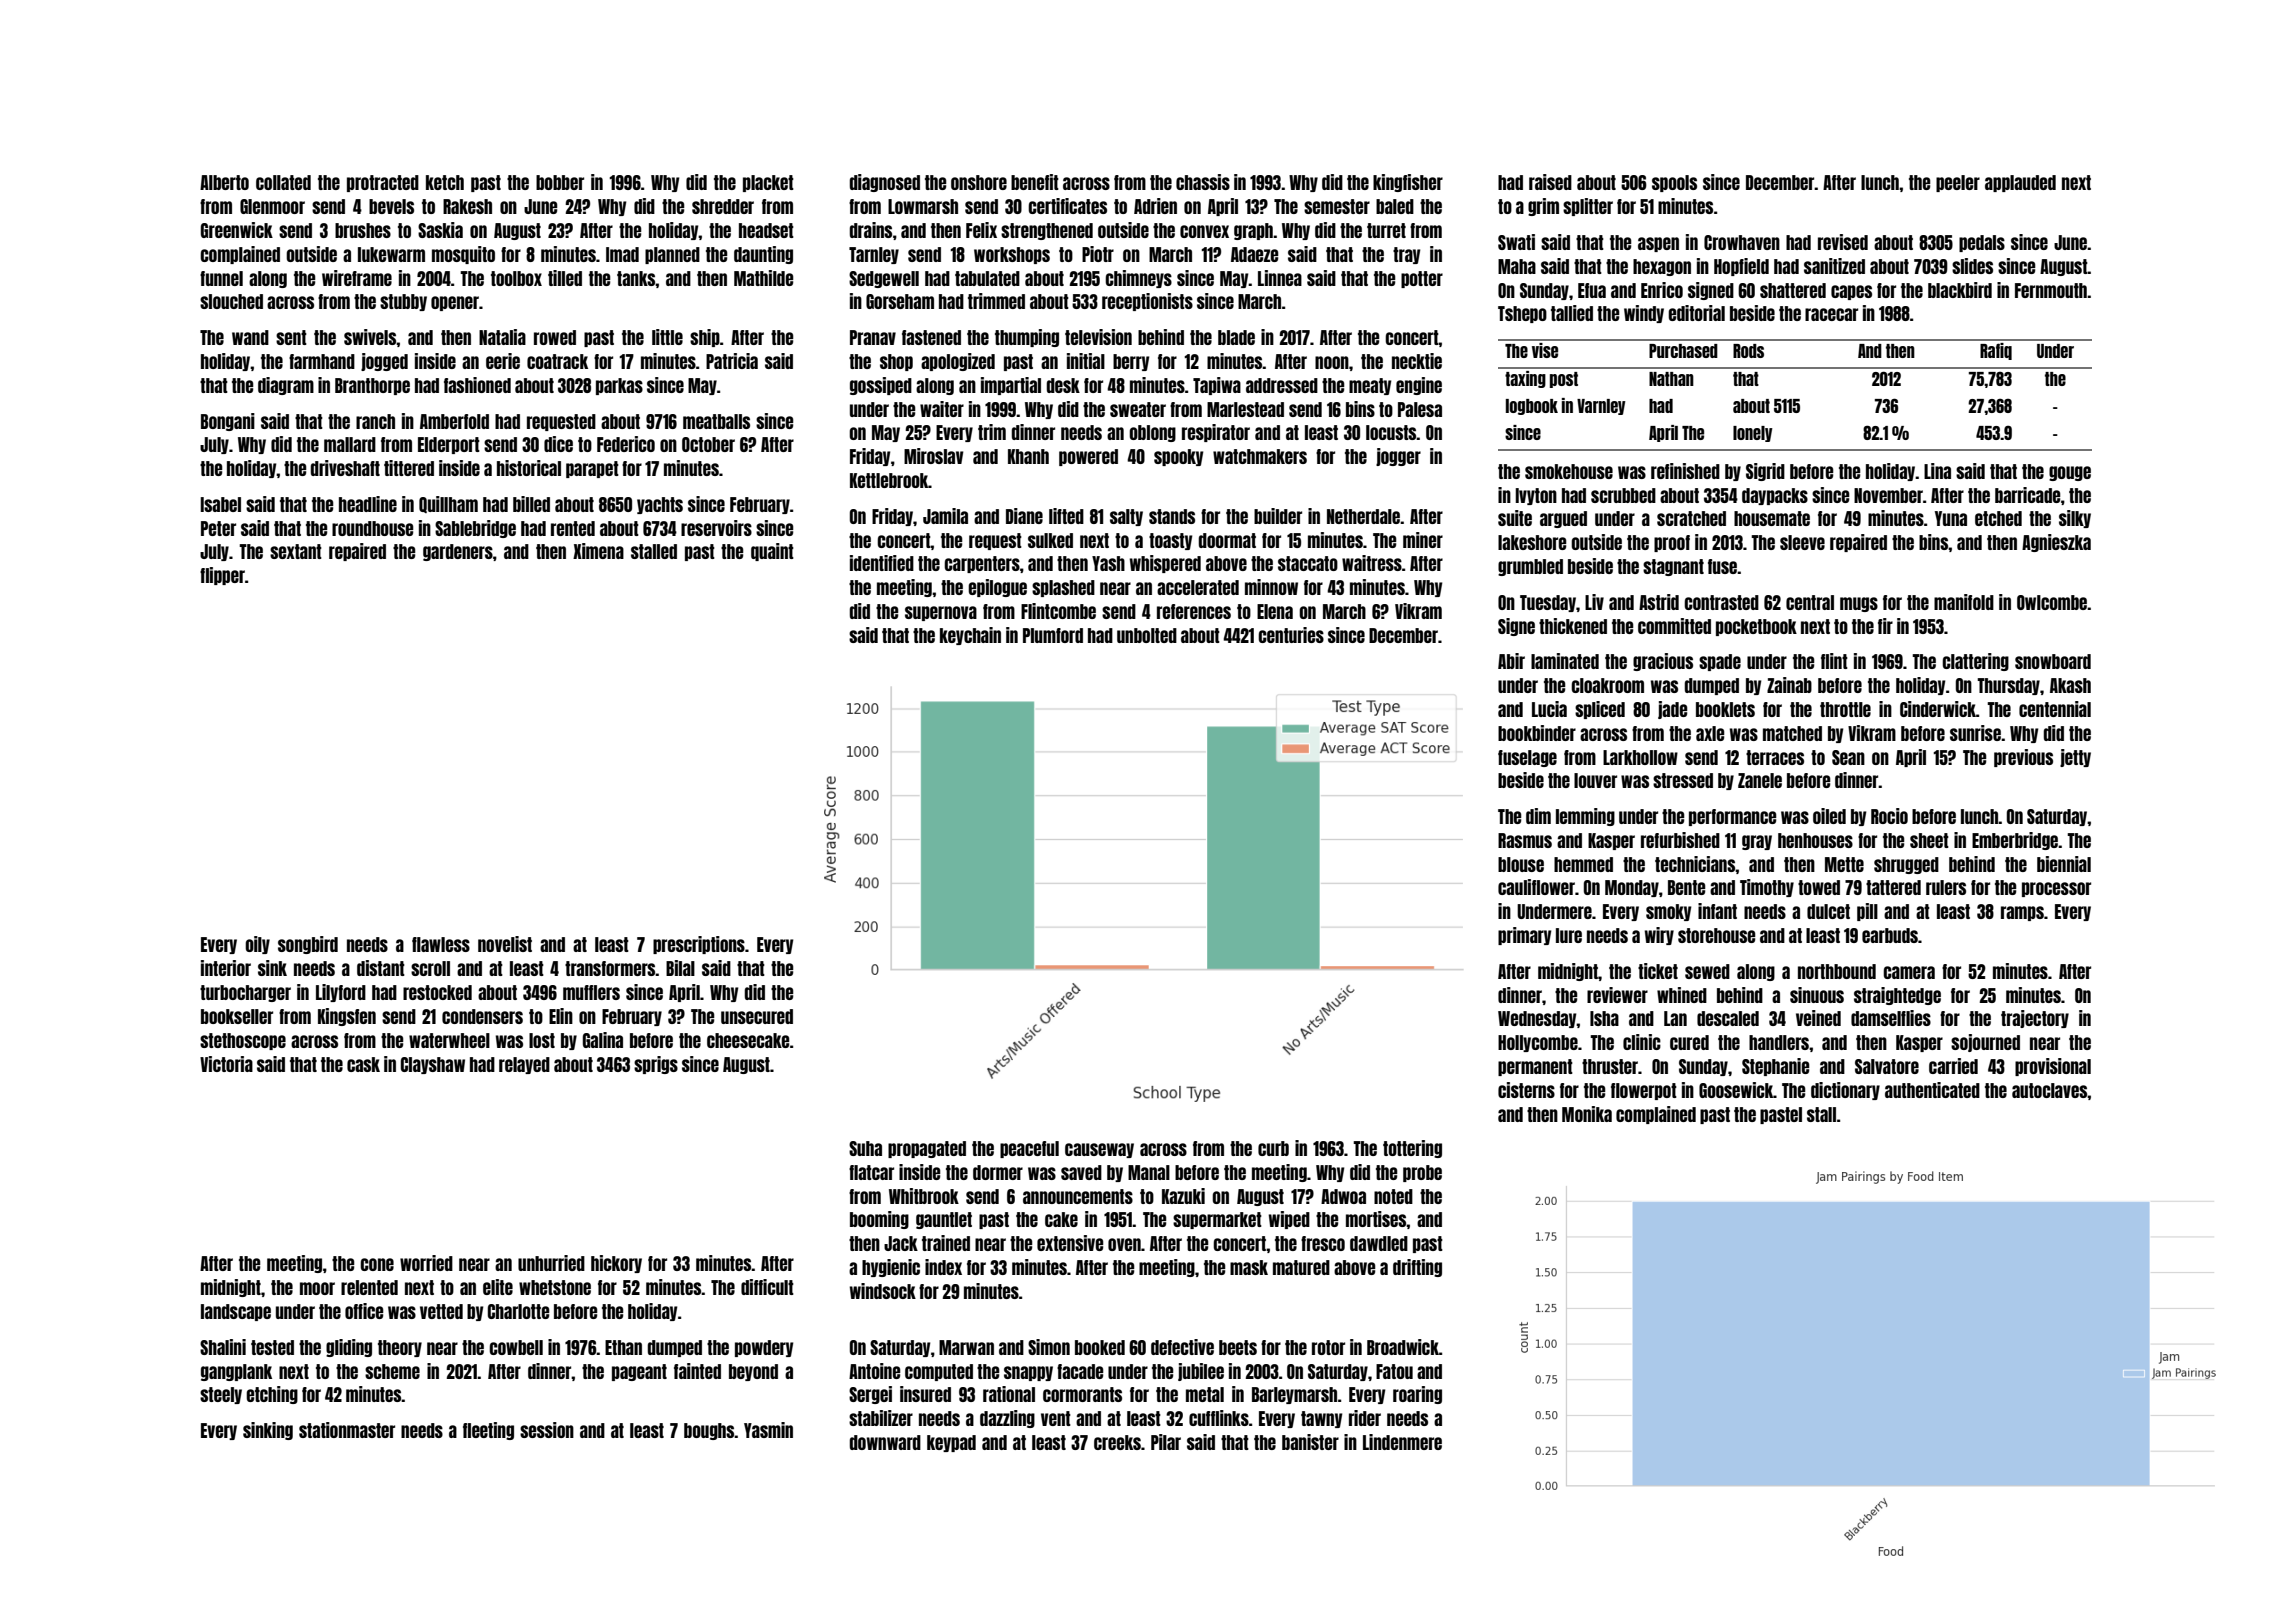  What do you see at coordinates (2035, 1019) in the document?
I see `trajectory` at bounding box center [2035, 1019].
